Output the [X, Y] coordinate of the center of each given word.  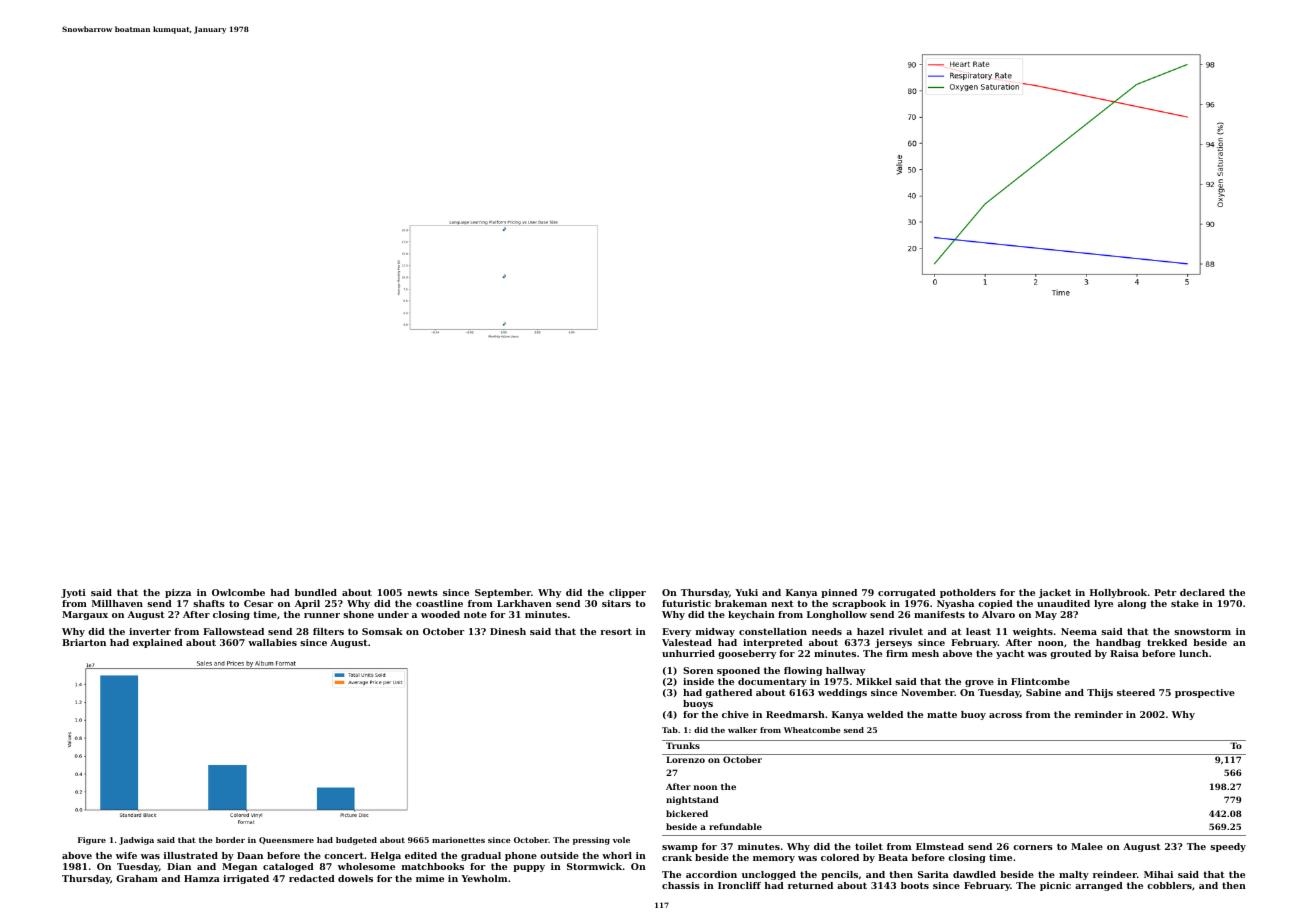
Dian [179, 866]
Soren [698, 670]
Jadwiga [136, 841]
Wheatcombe [812, 730]
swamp [680, 848]
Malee [1087, 846]
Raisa [1124, 653]
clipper [627, 593]
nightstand [692, 800]
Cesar [258, 603]
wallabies [272, 642]
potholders [968, 593]
